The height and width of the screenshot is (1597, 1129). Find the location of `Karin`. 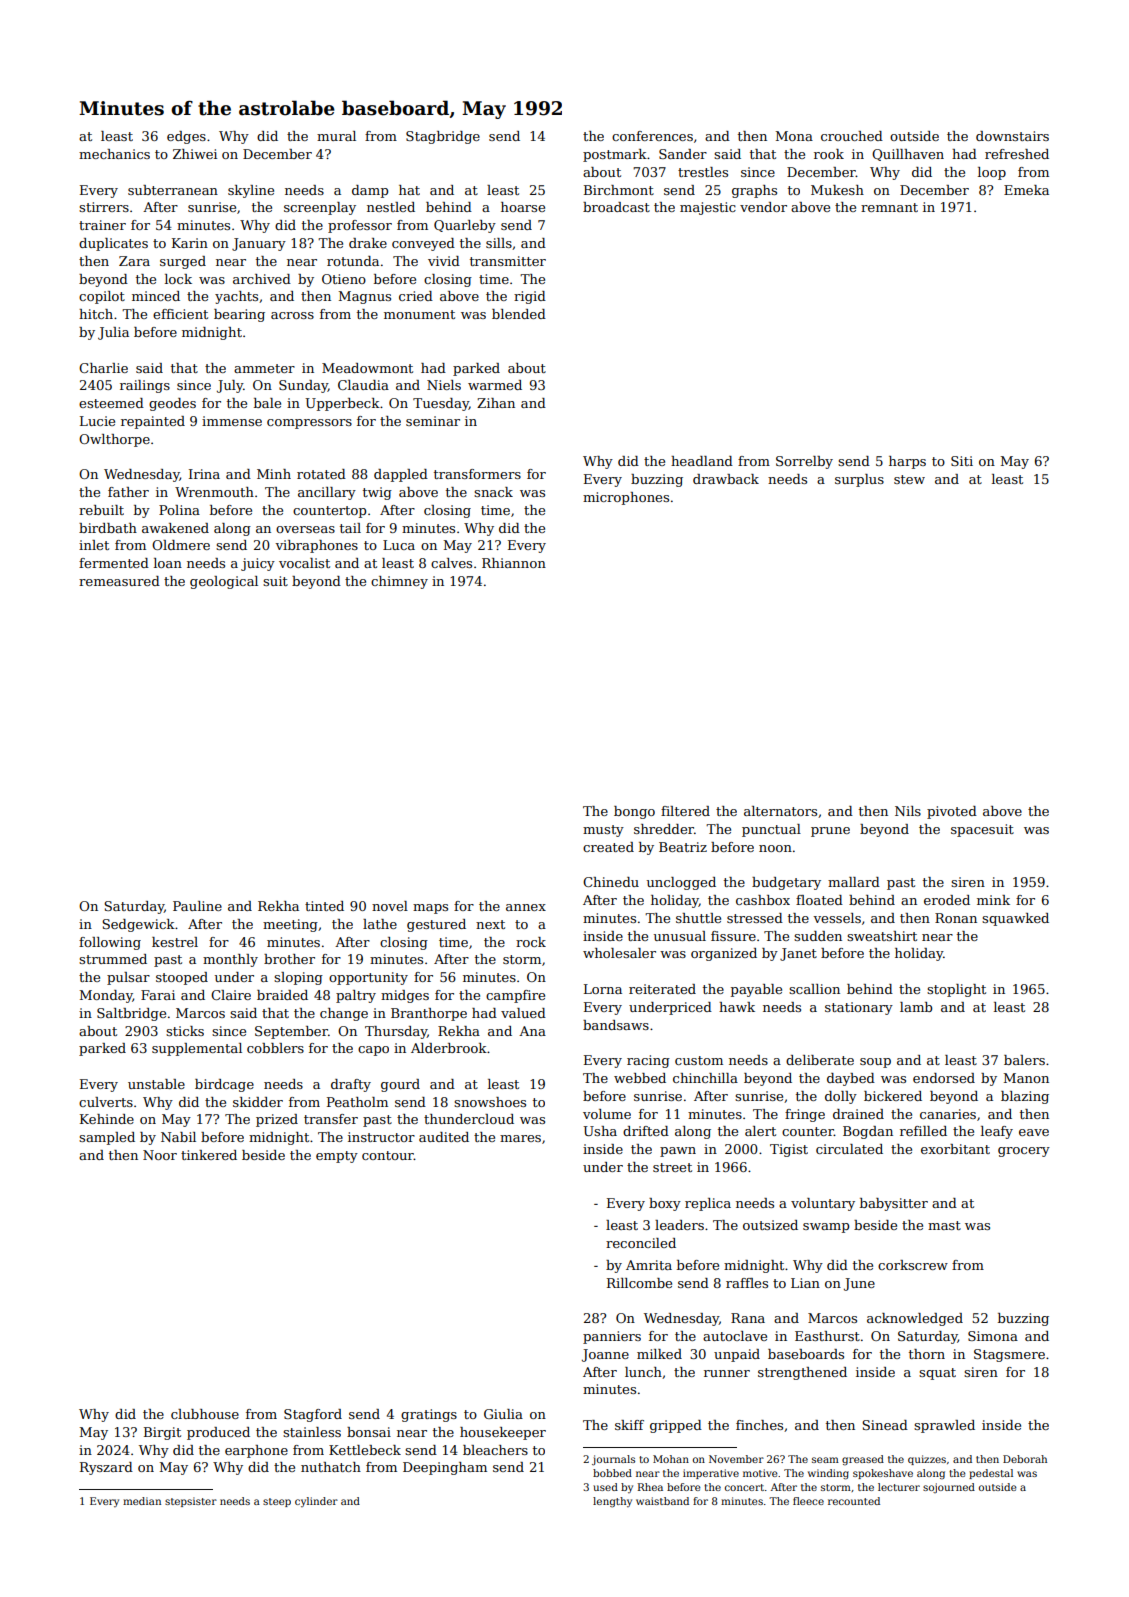

Karin is located at coordinates (190, 243).
